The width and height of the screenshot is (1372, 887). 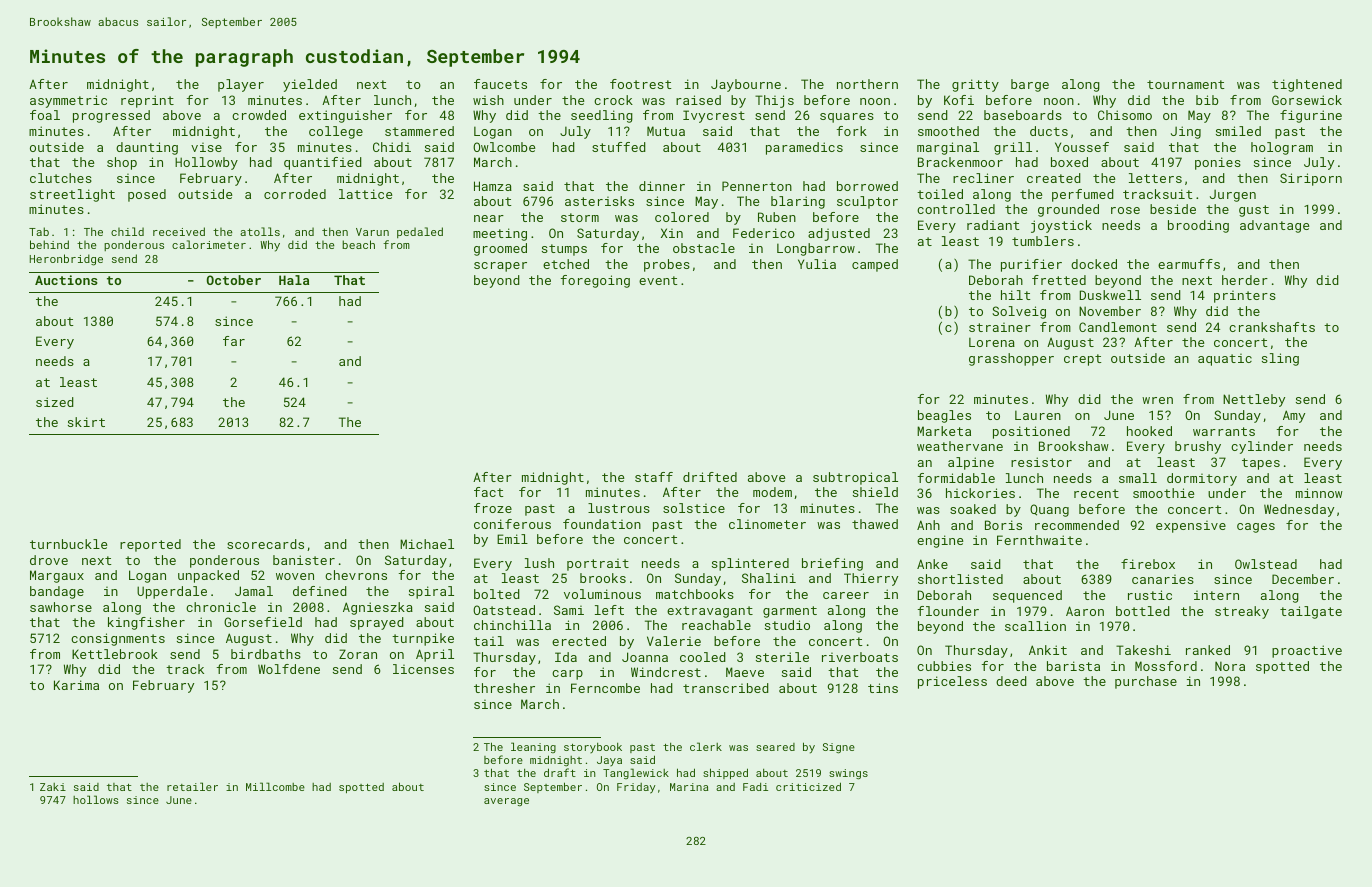 I want to click on purifier, so click(x=1031, y=265).
